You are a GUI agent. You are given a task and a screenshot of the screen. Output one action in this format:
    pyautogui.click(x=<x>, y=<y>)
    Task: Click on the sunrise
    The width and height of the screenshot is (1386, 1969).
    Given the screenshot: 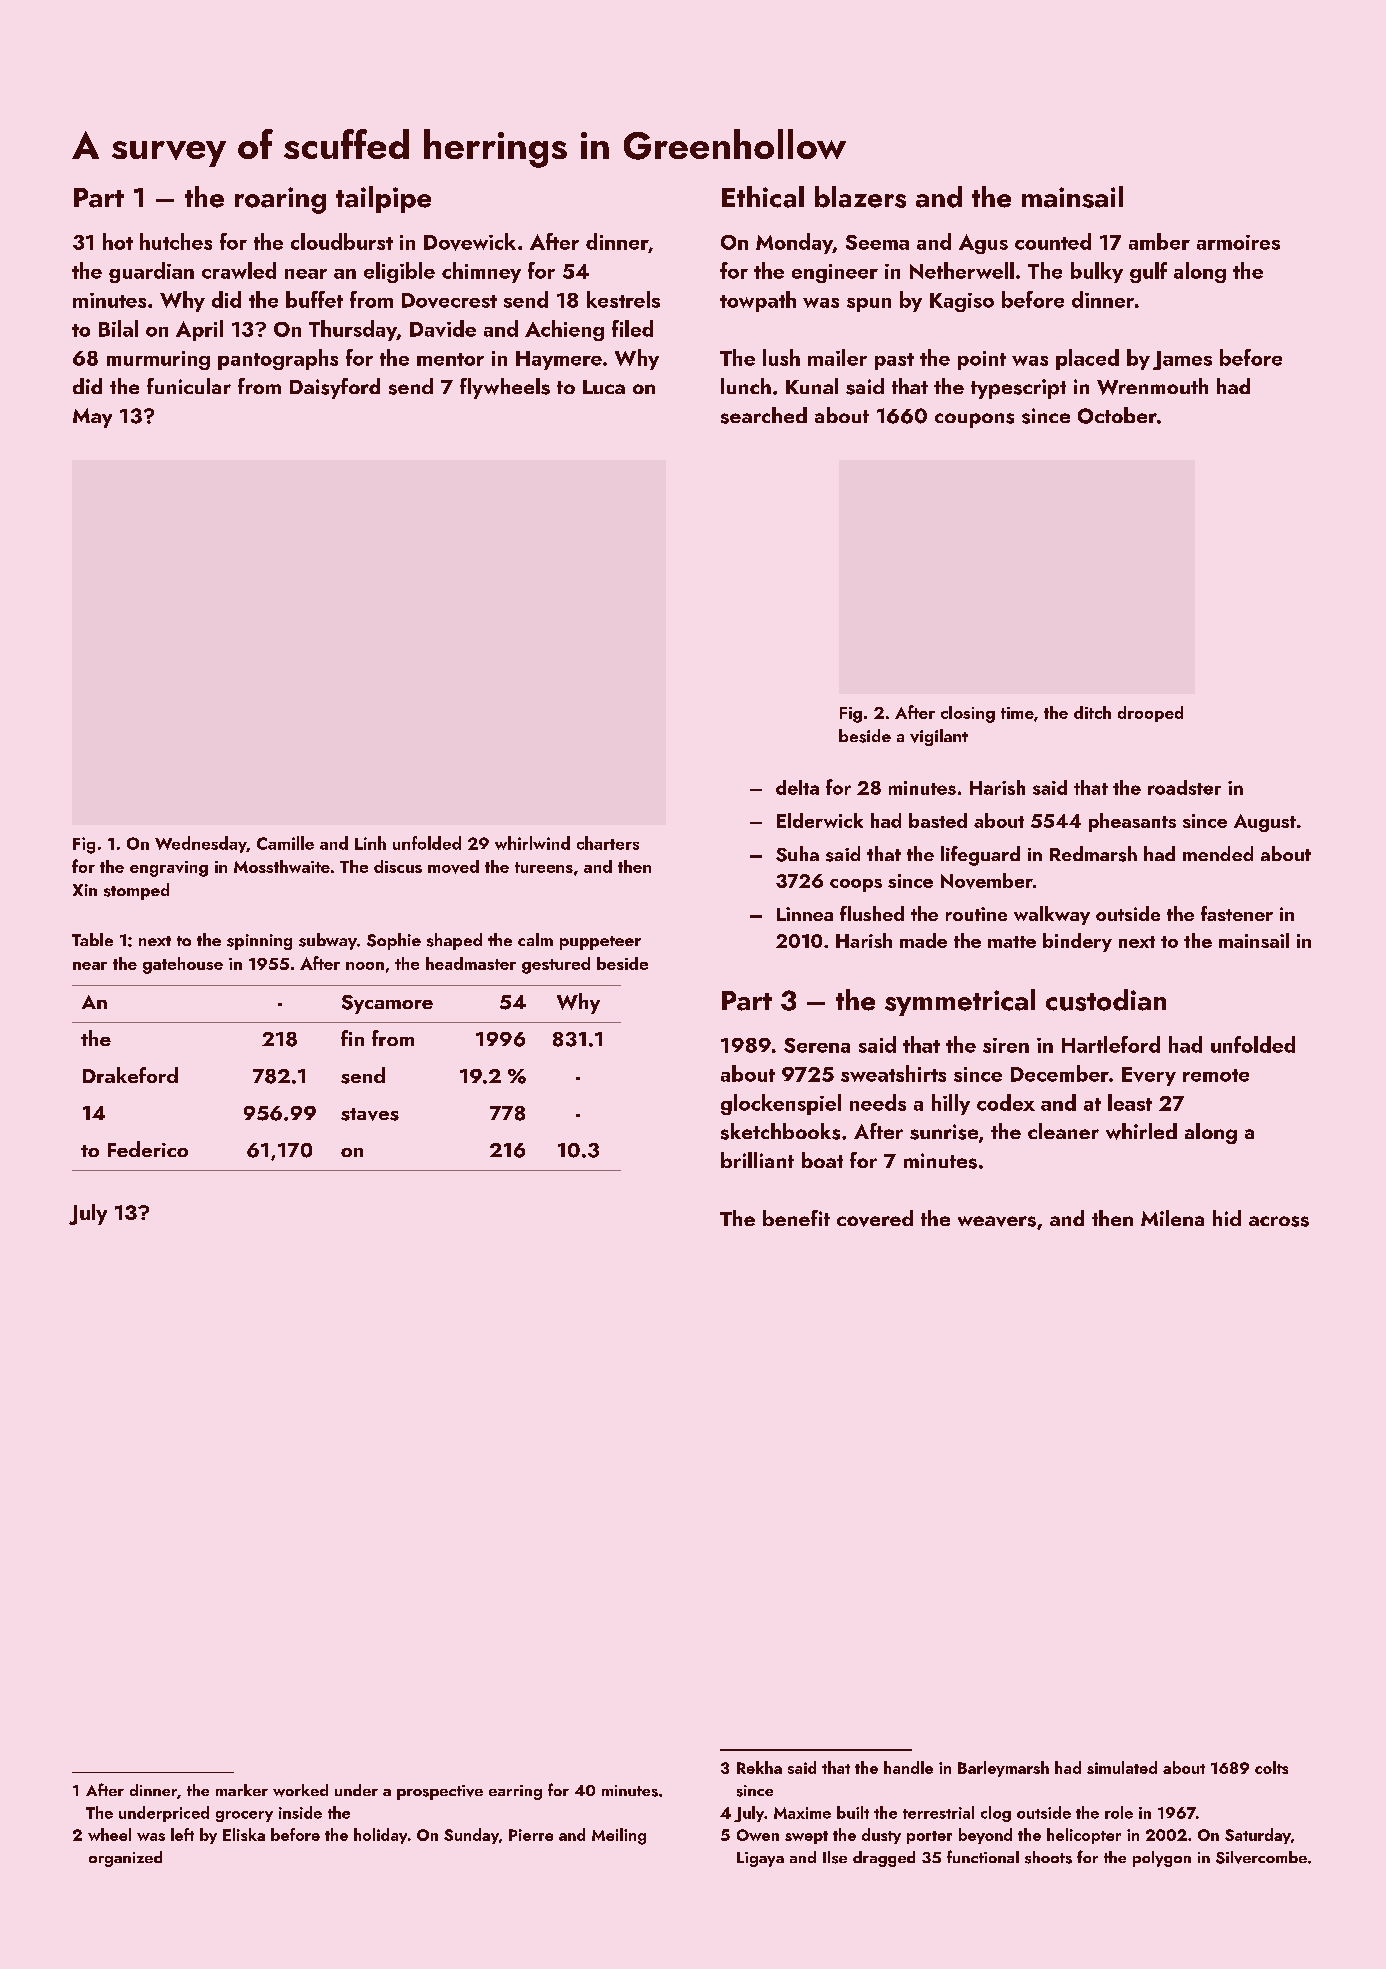 What is the action you would take?
    pyautogui.click(x=944, y=1132)
